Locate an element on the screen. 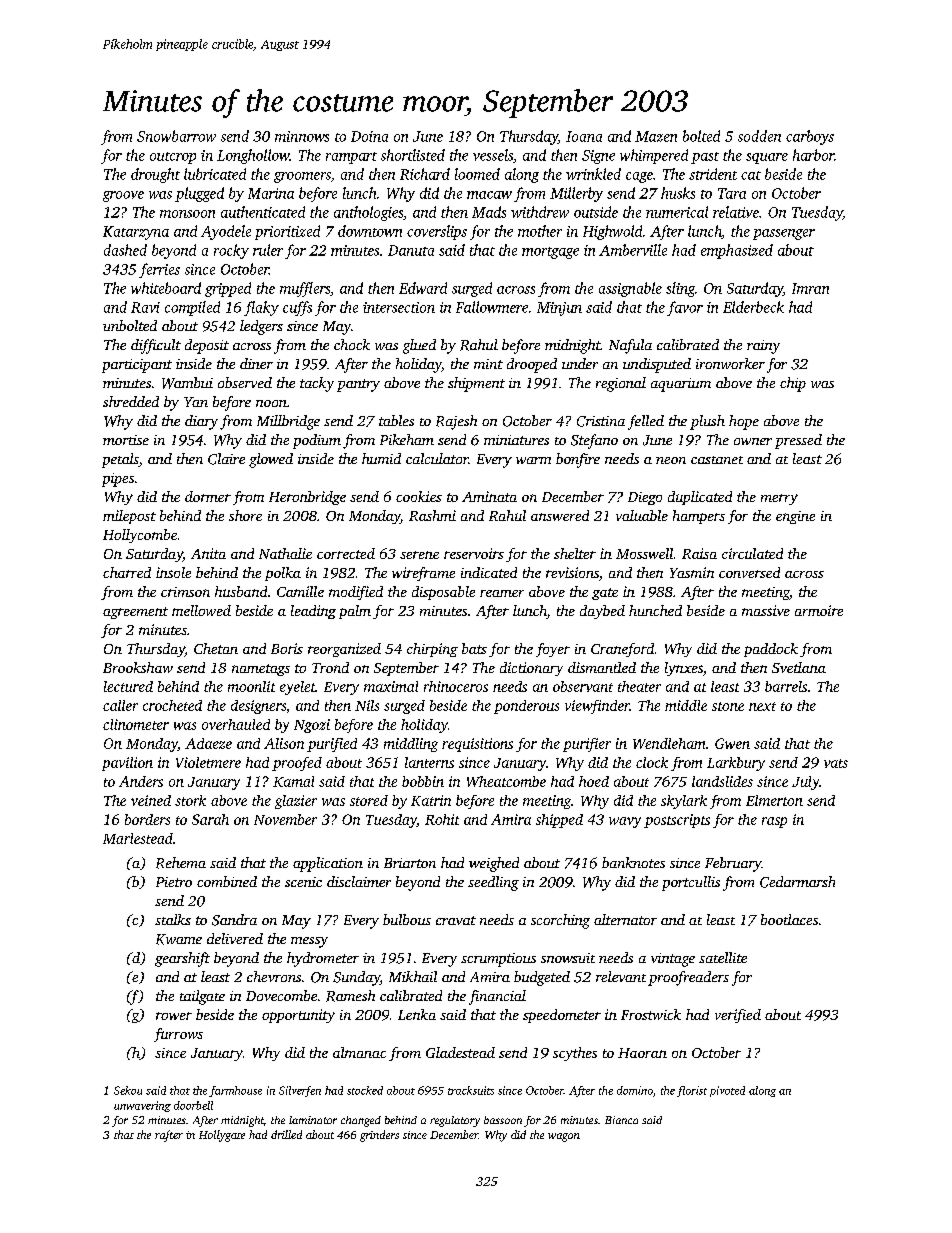  pressed is located at coordinates (798, 441).
